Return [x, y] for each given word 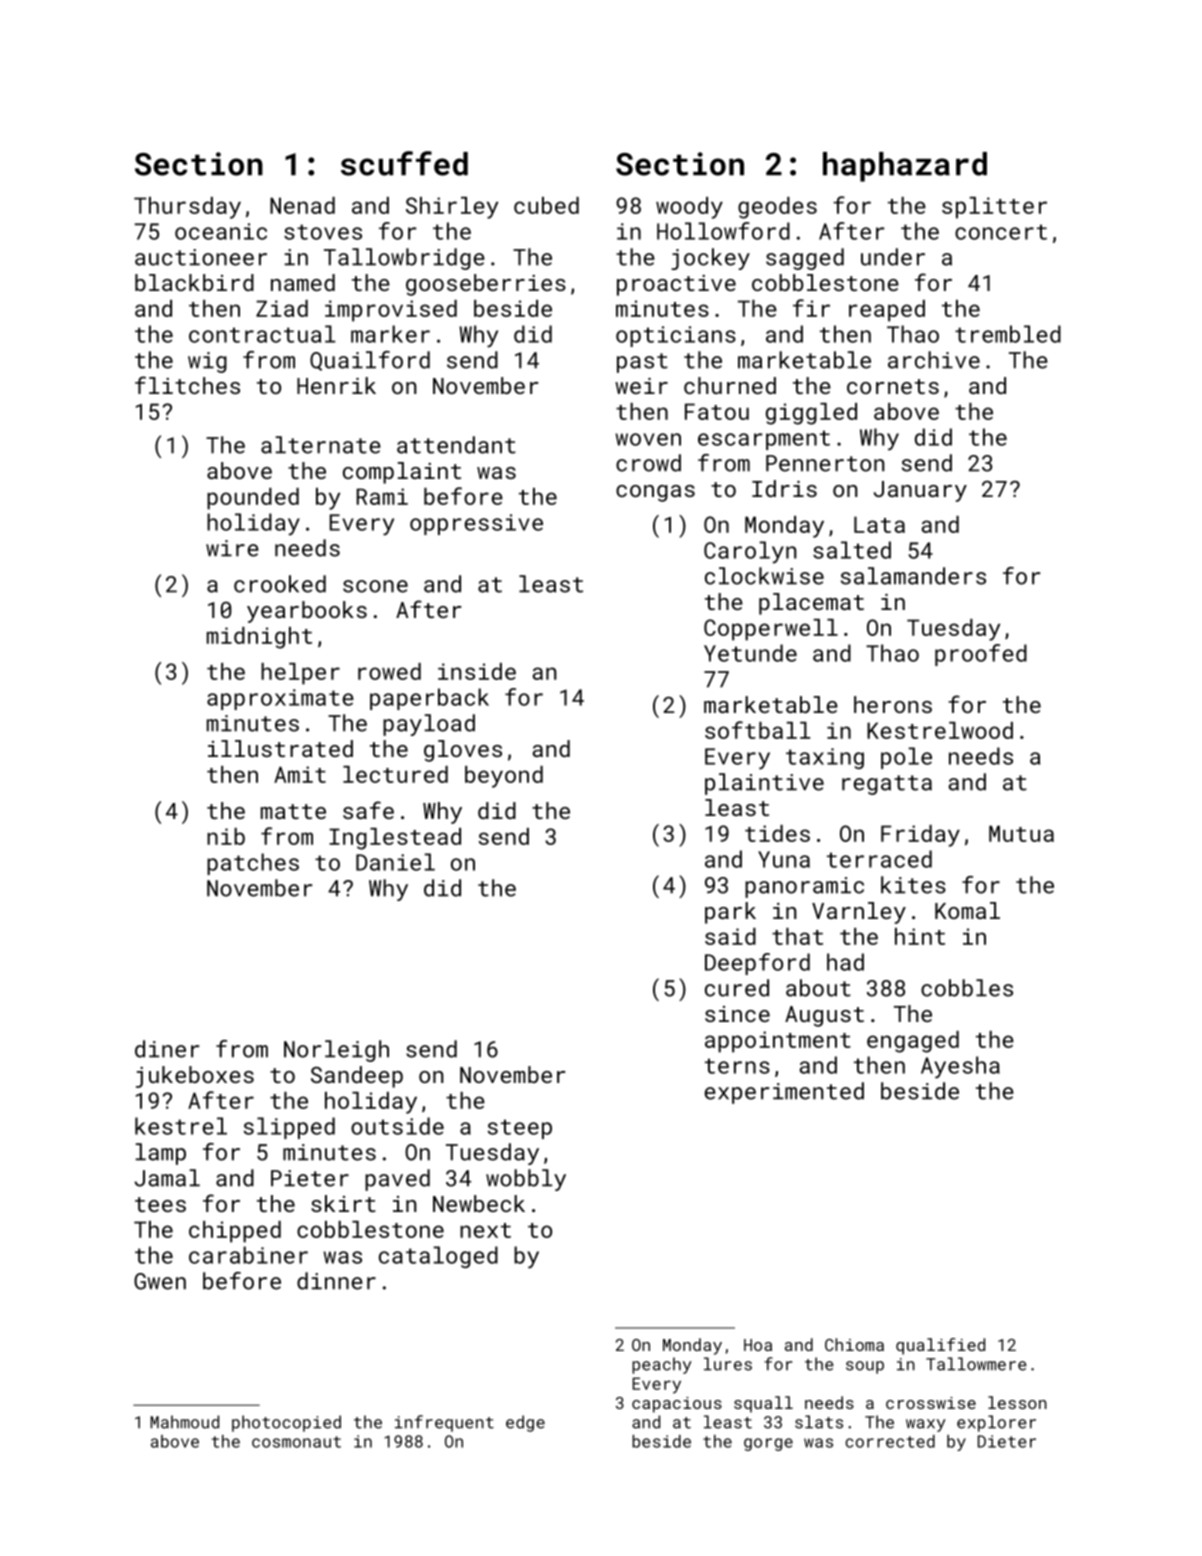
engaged [913, 1042]
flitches [187, 385]
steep [520, 1129]
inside [477, 671]
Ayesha [960, 1067]
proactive [676, 285]
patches [253, 864]
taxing [825, 758]
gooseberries [486, 285]
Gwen [160, 1281]
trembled [1008, 334]
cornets [893, 386]
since [737, 1014]
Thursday [187, 208]
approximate [280, 699]
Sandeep [357, 1077]
